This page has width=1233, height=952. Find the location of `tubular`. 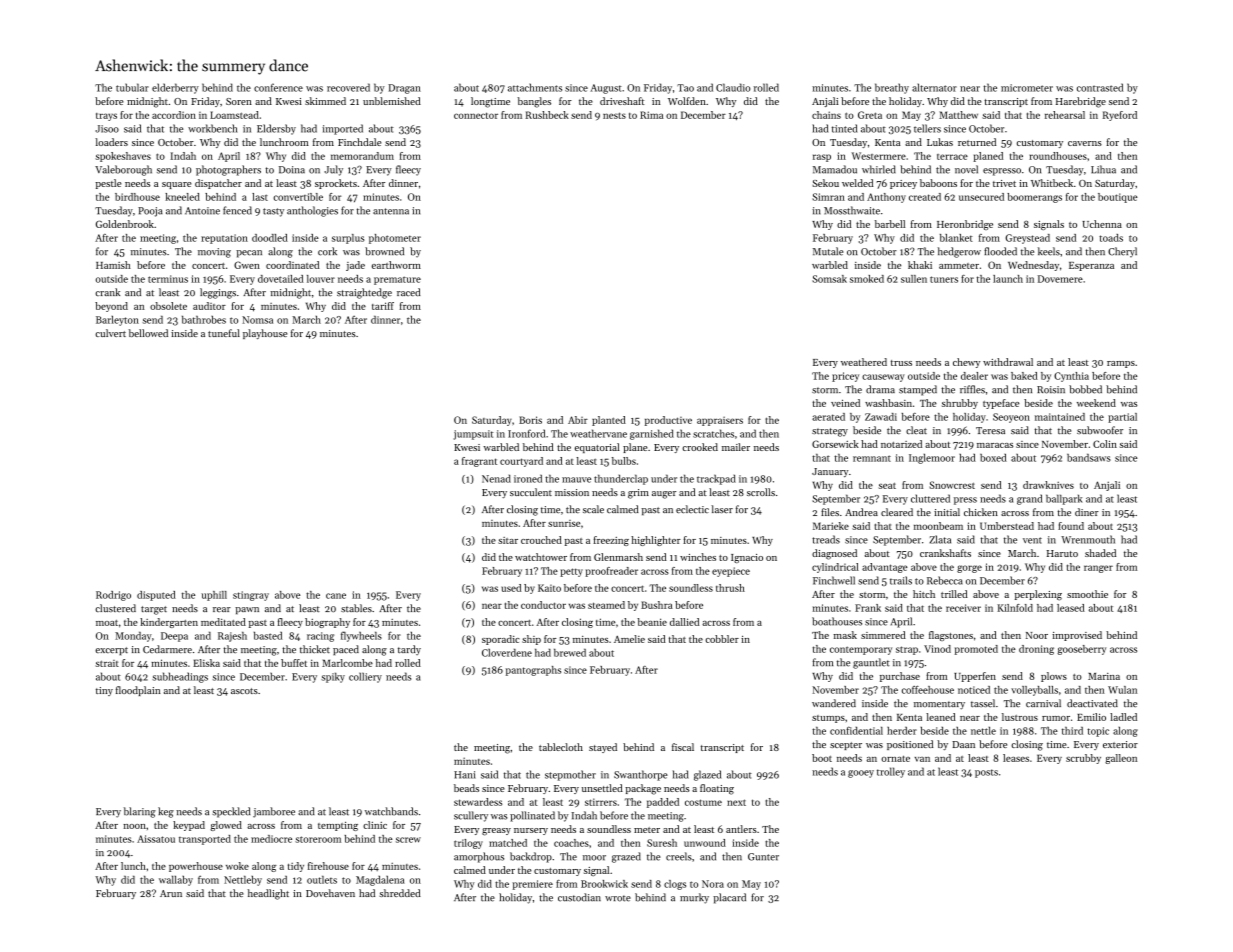

tubular is located at coordinates (132, 87).
